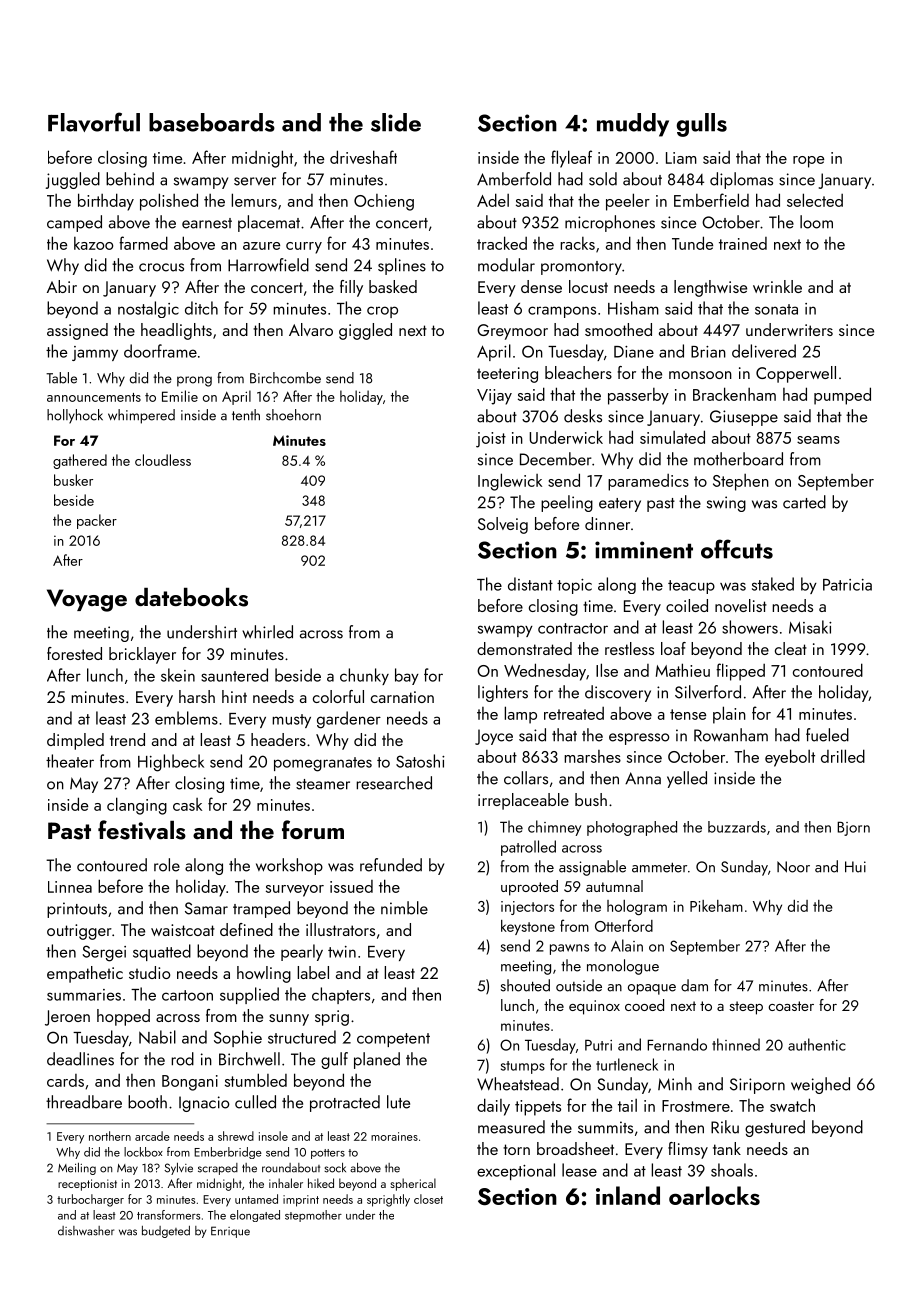 The image size is (924, 1308). Describe the element at coordinates (847, 585) in the screenshot. I see `Patricia` at that location.
